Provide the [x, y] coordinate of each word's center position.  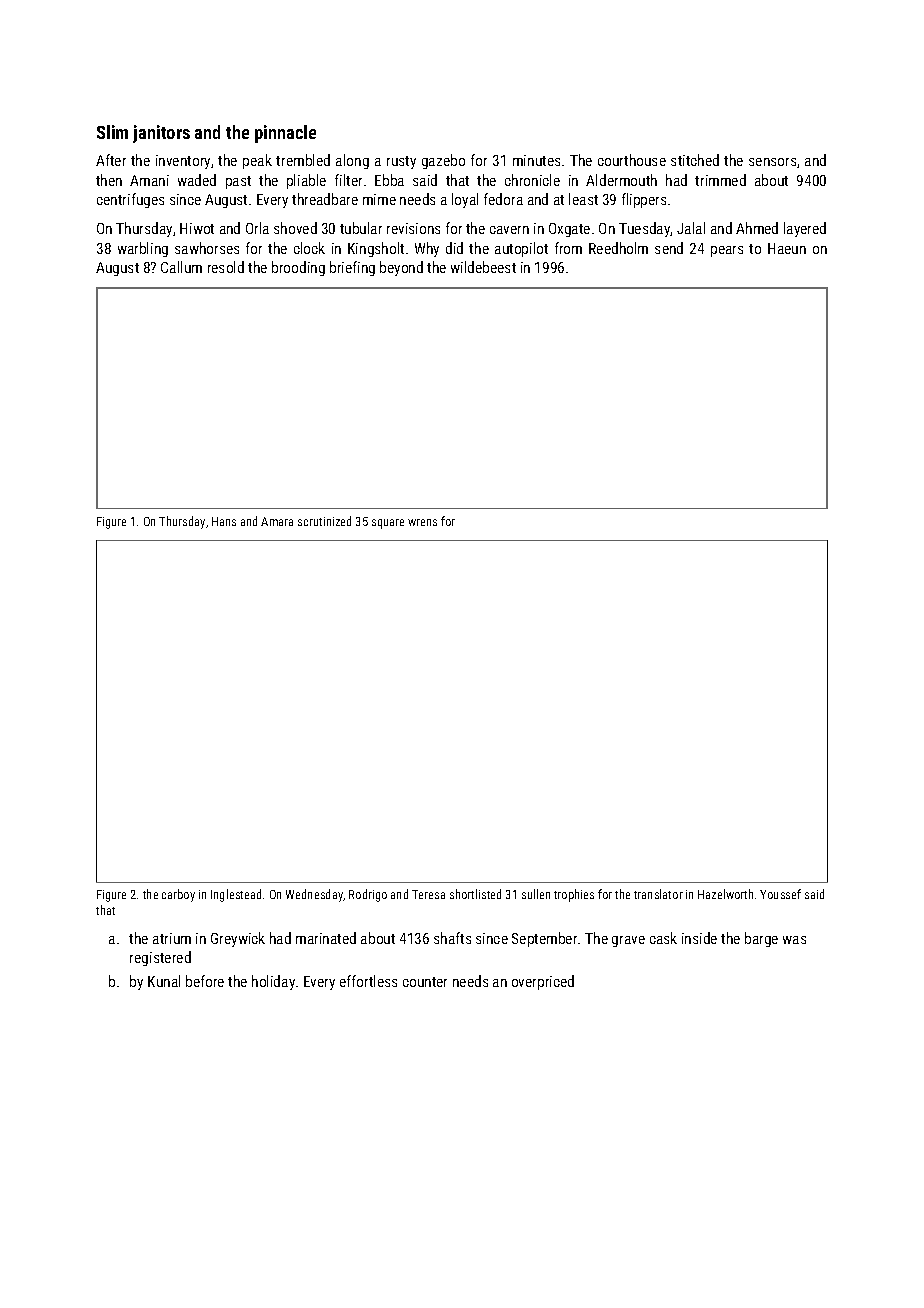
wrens [422, 522]
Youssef [780, 894]
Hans [224, 521]
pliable [306, 181]
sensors [772, 162]
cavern [509, 230]
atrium [172, 938]
